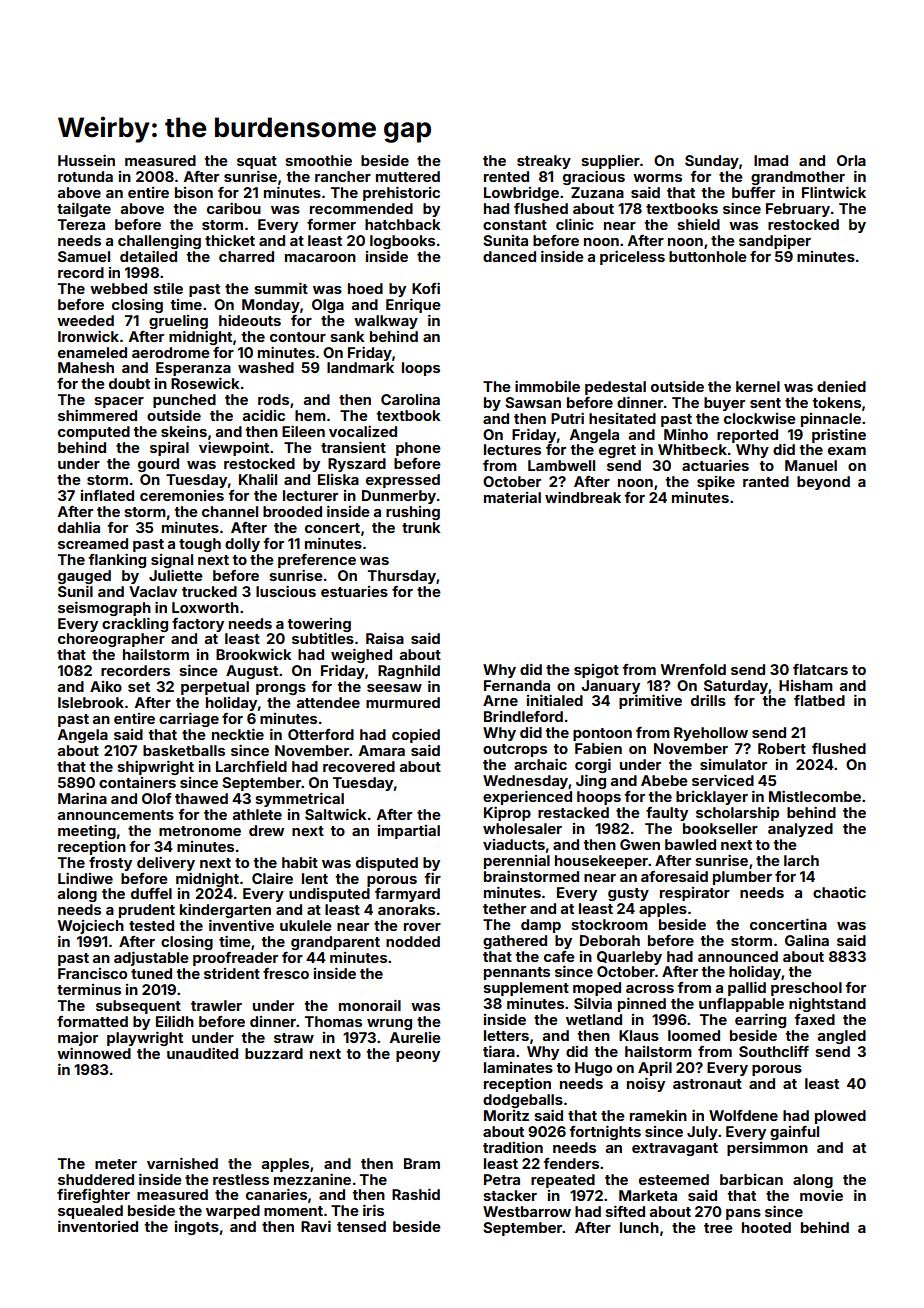 The width and height of the screenshot is (924, 1308). Describe the element at coordinates (771, 160) in the screenshot. I see `Imad` at that location.
